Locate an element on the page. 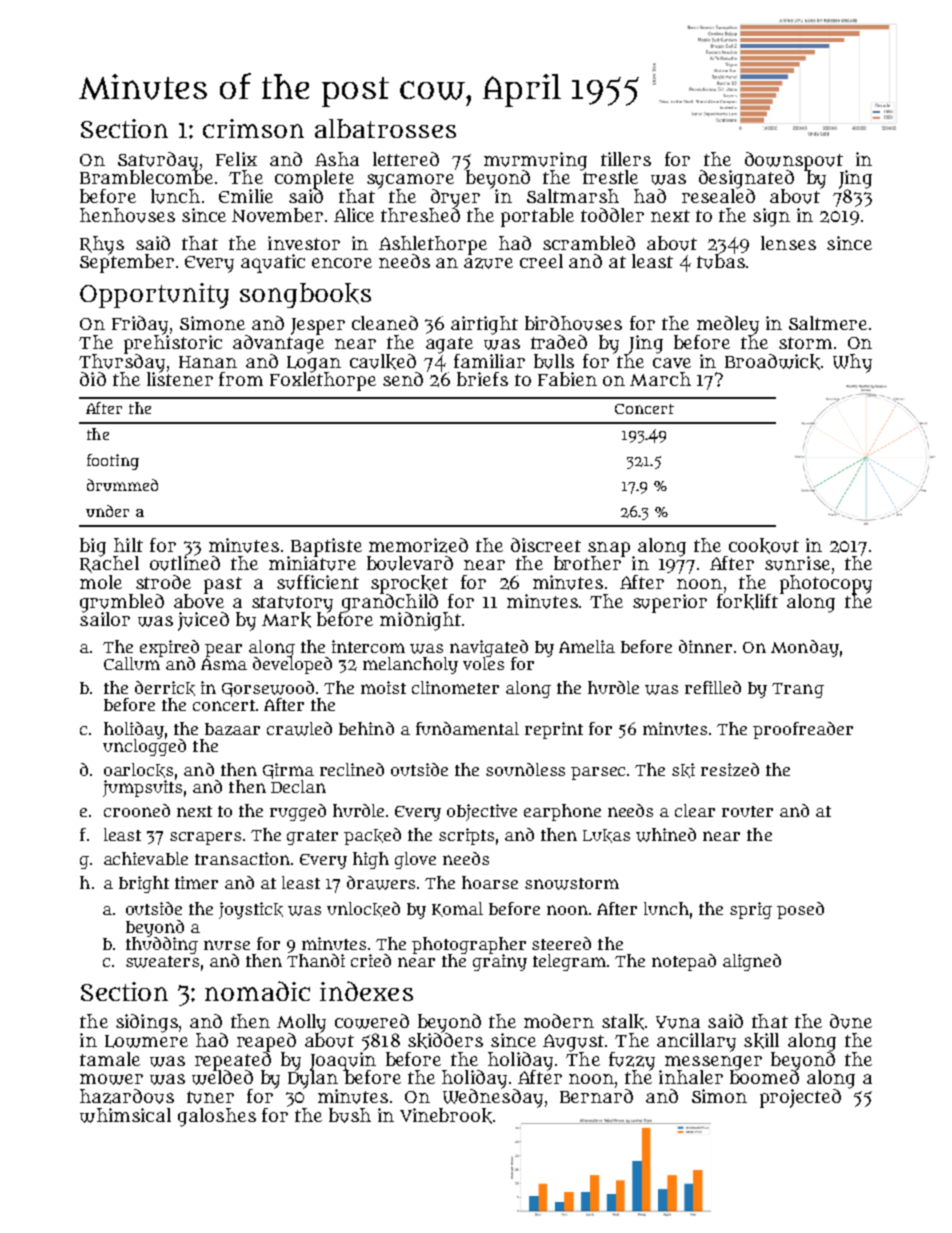 The height and width of the image is (1233, 952). reclined is located at coordinates (352, 769).
